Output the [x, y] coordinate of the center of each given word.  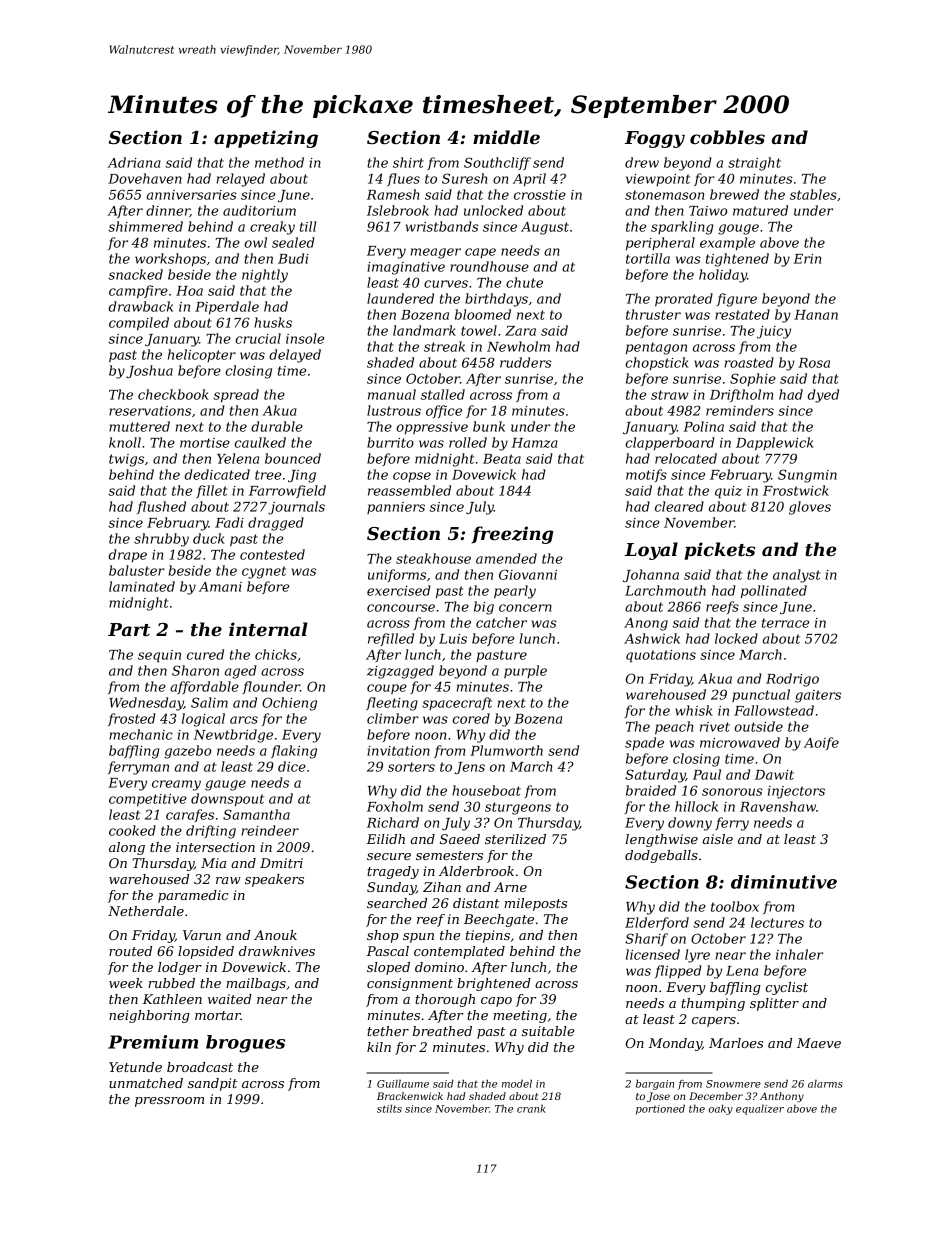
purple [525, 671]
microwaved [740, 742]
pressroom [169, 1102]
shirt [408, 162]
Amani [220, 587]
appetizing [266, 139]
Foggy [655, 139]
